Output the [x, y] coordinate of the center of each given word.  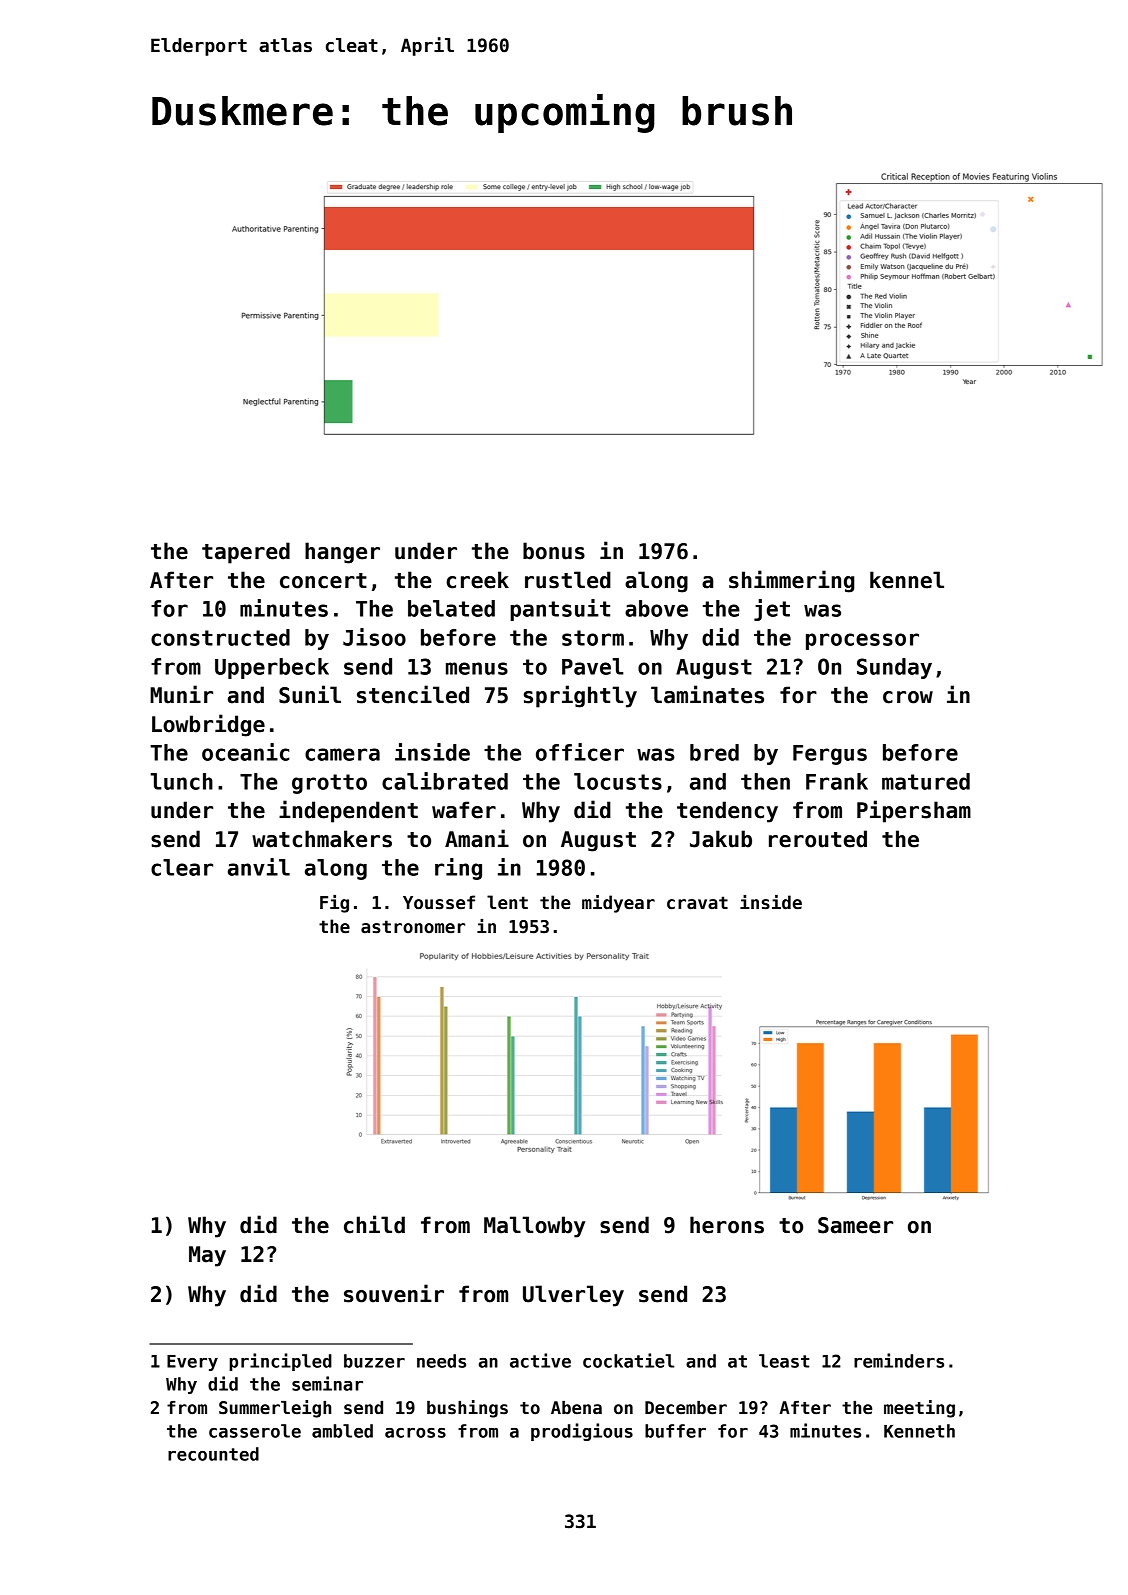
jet [772, 610]
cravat [697, 903]
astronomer [413, 927]
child [374, 1224]
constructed [220, 637]
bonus [554, 551]
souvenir [394, 1293]
